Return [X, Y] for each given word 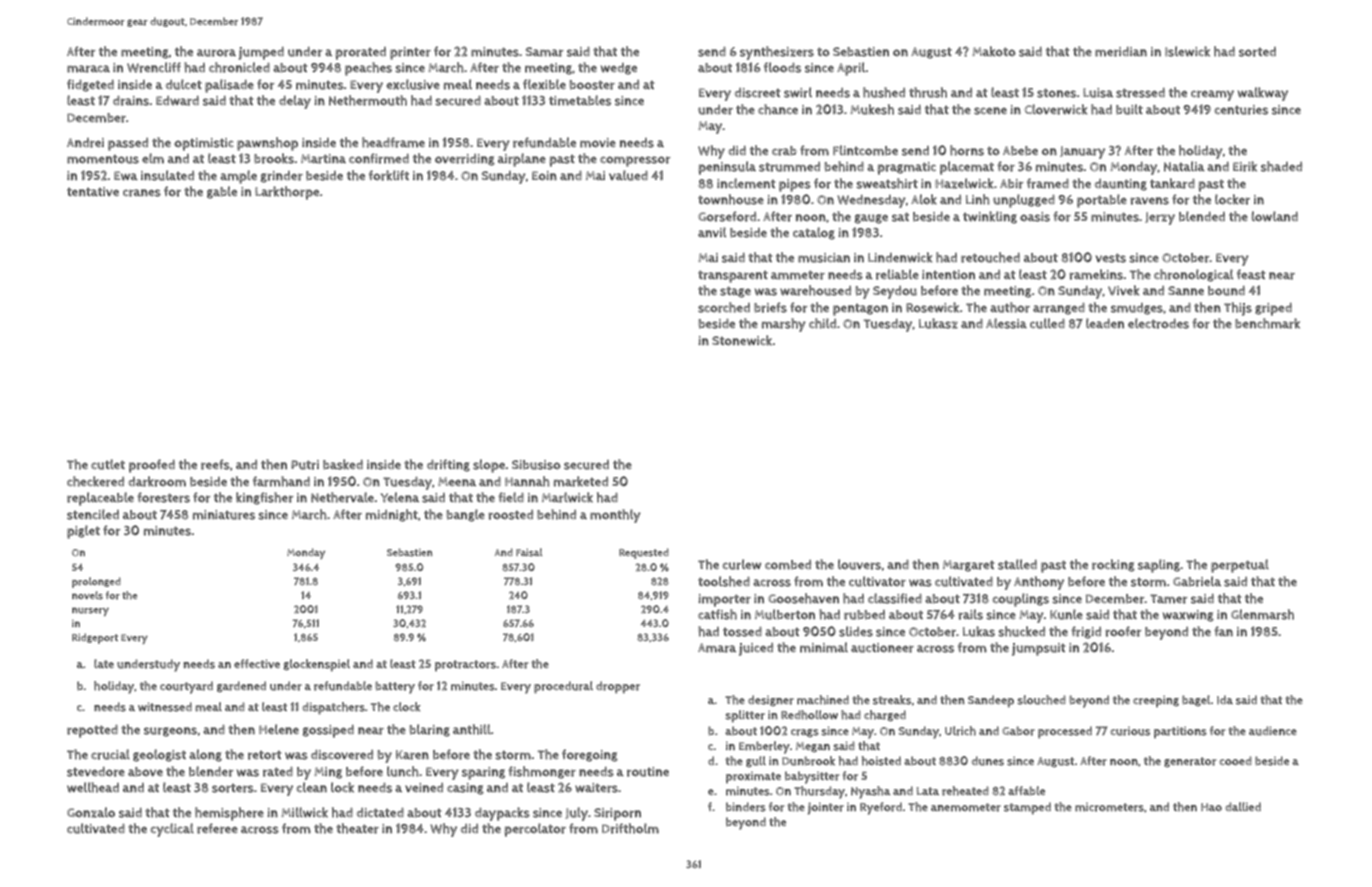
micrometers [1109, 807]
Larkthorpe [287, 193]
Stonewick [742, 340]
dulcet [184, 84]
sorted [1257, 52]
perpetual [1240, 566]
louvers [859, 564]
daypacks [502, 814]
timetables [580, 100]
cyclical [172, 830]
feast [1251, 274]
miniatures [224, 515]
